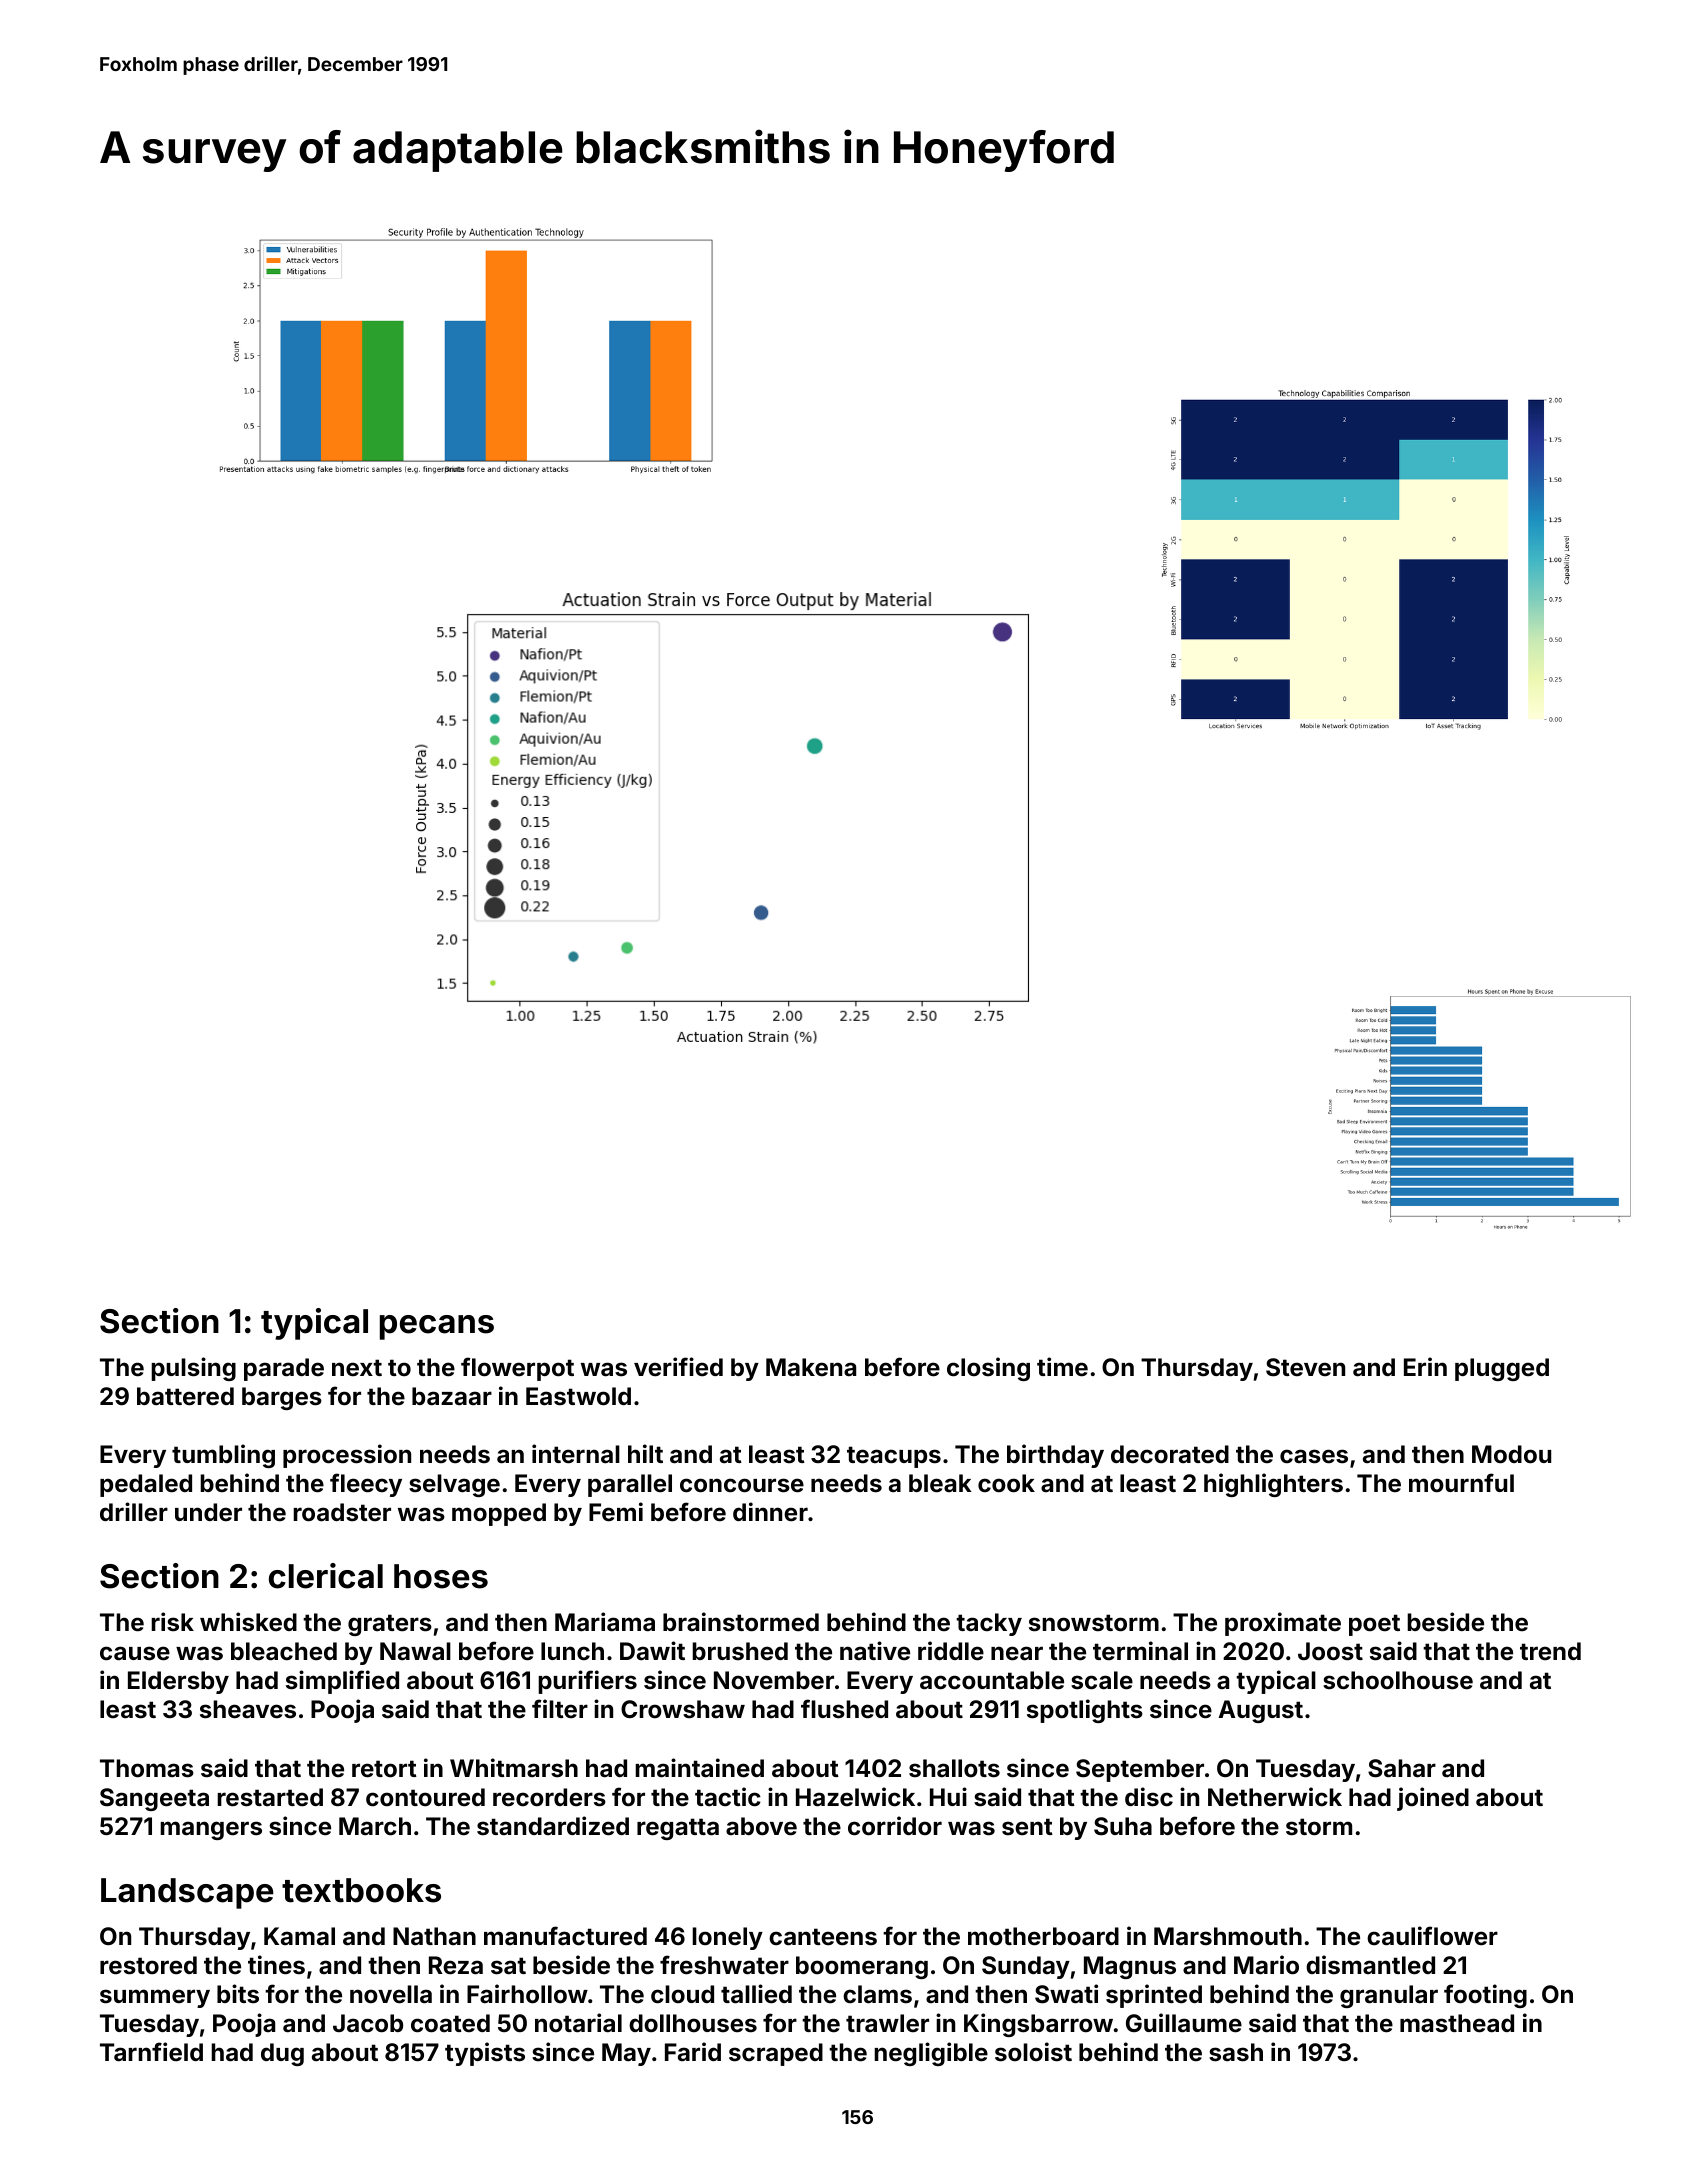 Image resolution: width=1683 pixels, height=2178 pixels. What do you see at coordinates (1425, 1366) in the screenshot?
I see `Erin` at bounding box center [1425, 1366].
